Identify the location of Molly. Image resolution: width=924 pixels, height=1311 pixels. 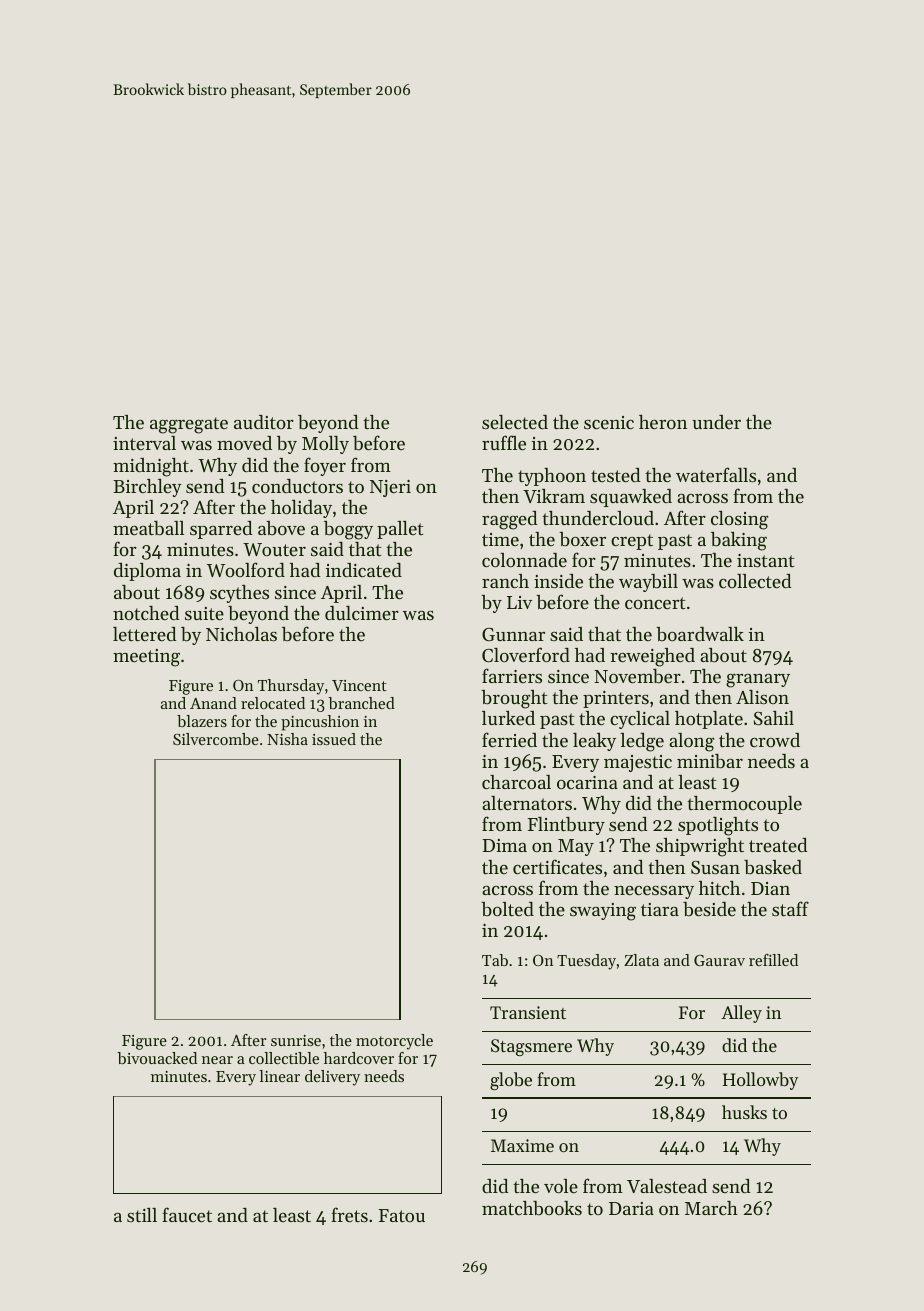
(325, 445).
